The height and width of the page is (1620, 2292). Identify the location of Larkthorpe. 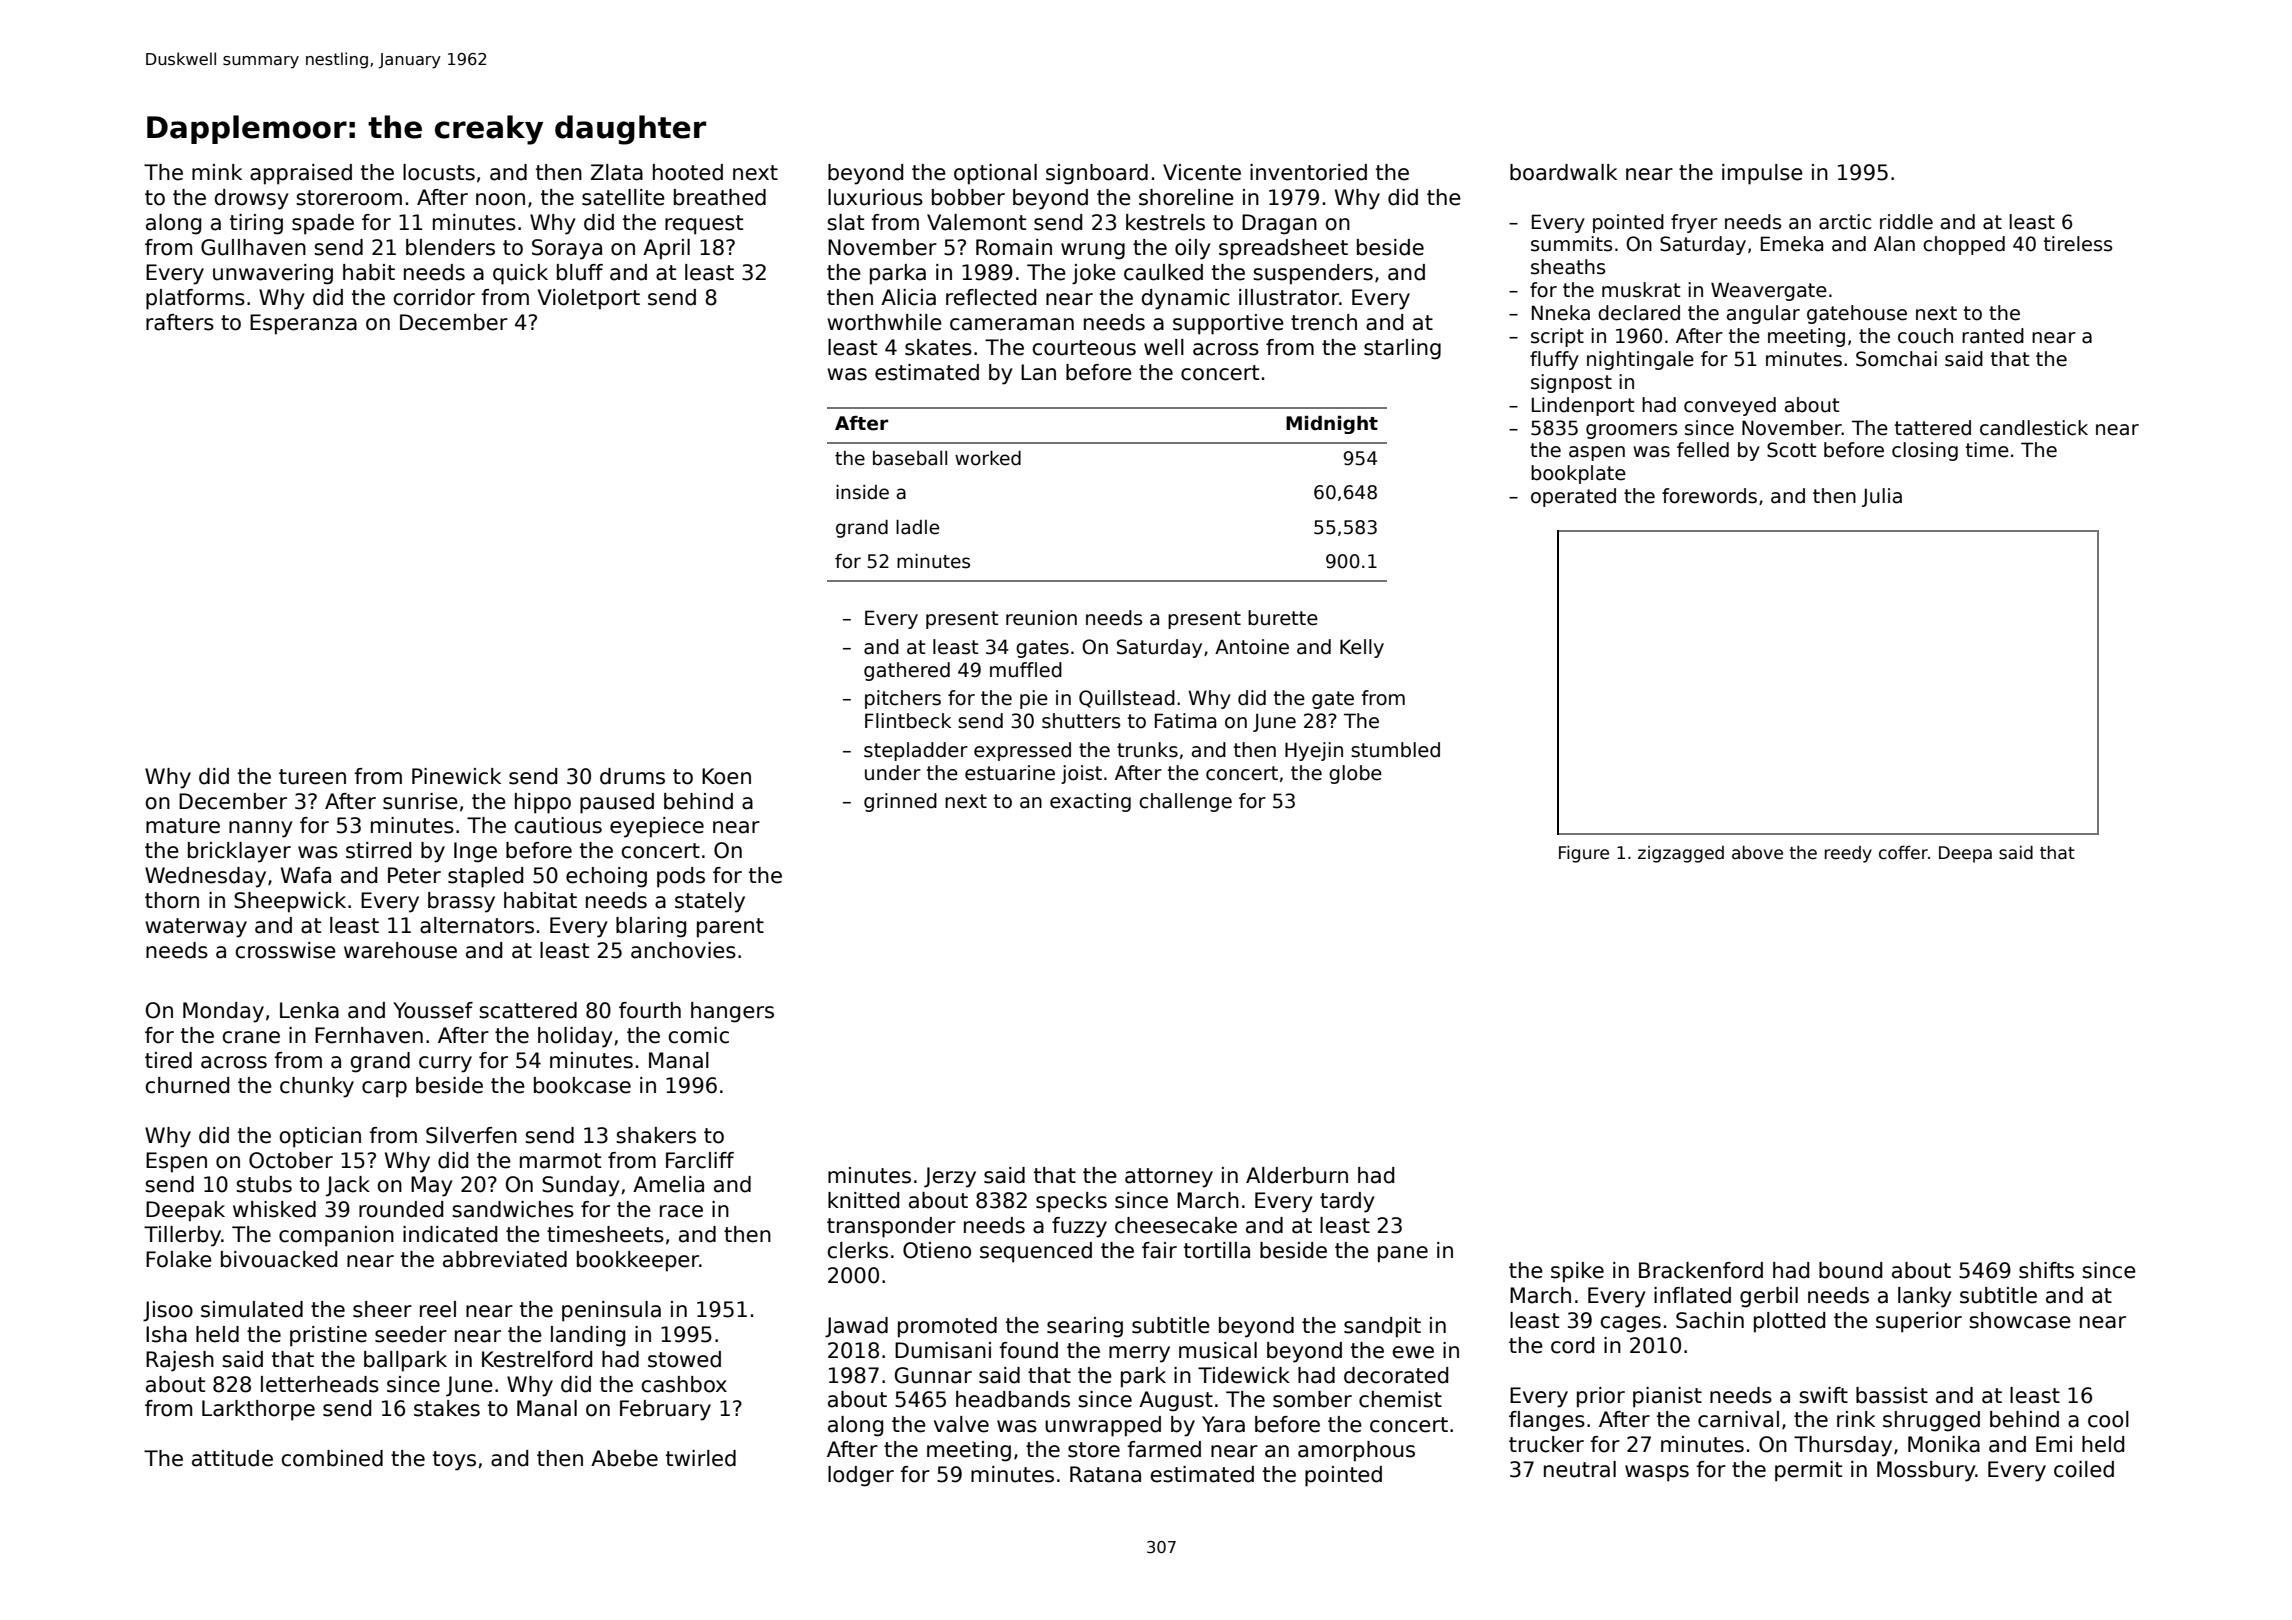
(258, 1410).
